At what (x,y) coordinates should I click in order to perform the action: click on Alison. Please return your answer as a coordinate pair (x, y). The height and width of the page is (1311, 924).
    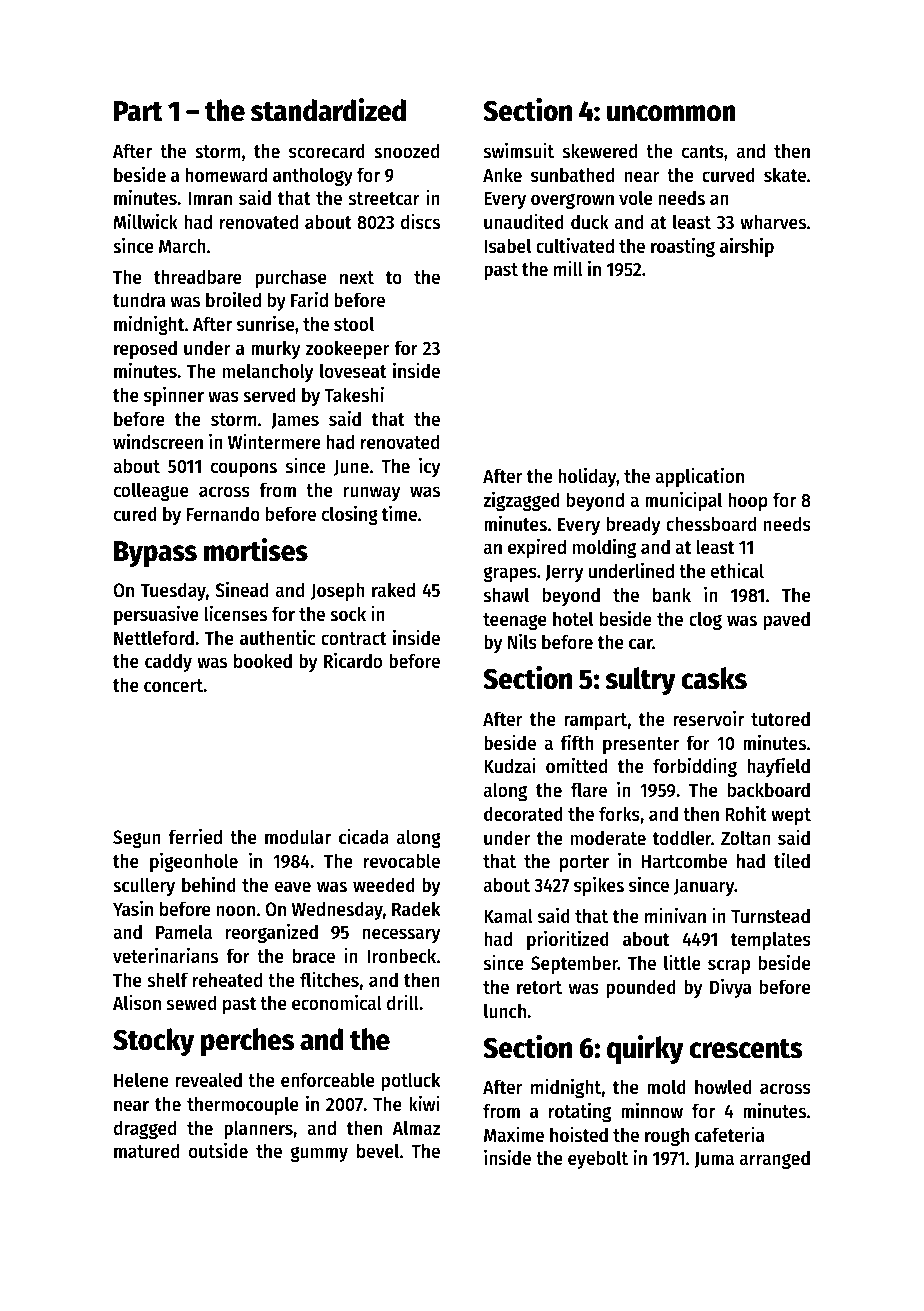
    Looking at the image, I should click on (137, 1003).
